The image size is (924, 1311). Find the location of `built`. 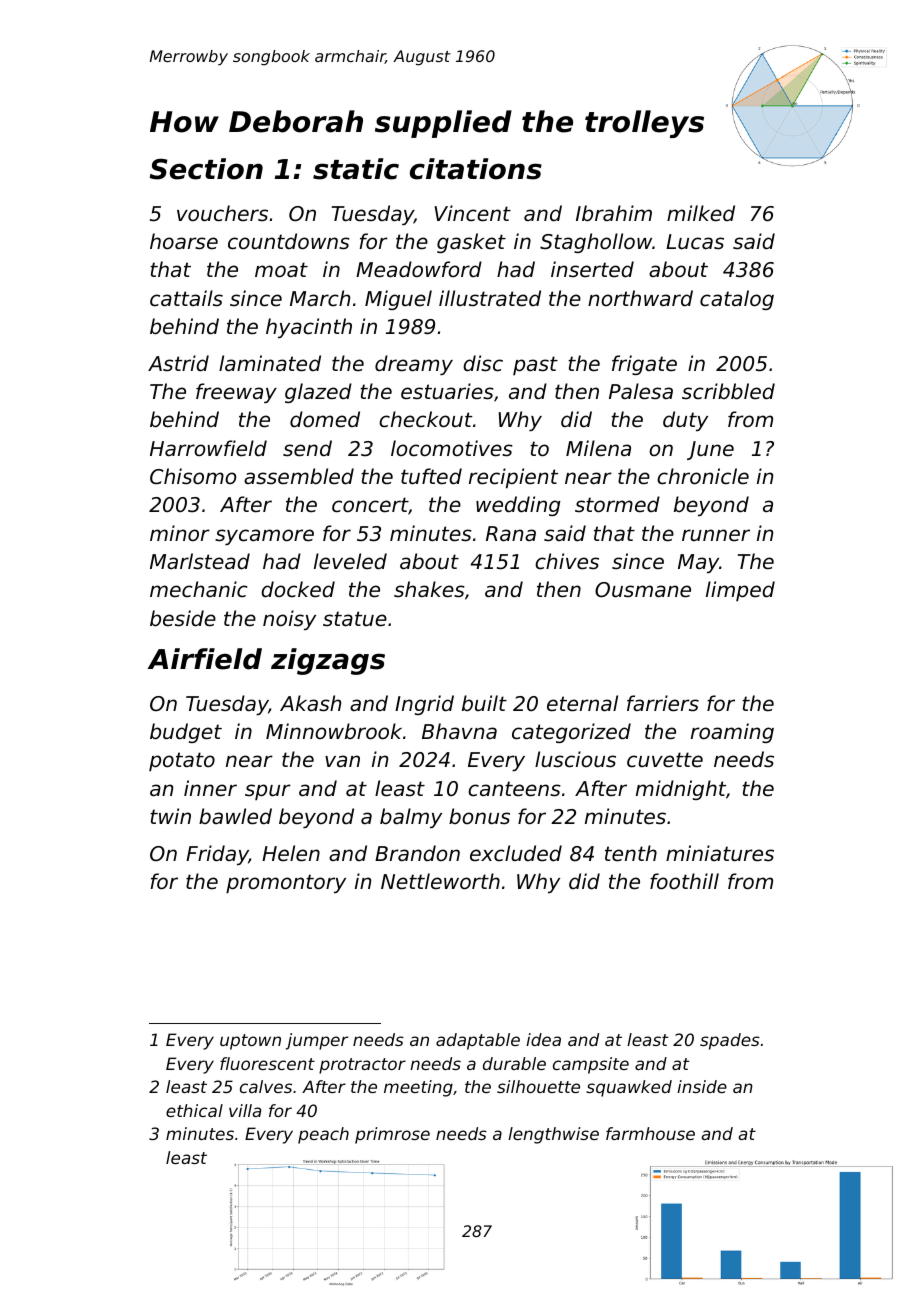

built is located at coordinates (484, 703).
